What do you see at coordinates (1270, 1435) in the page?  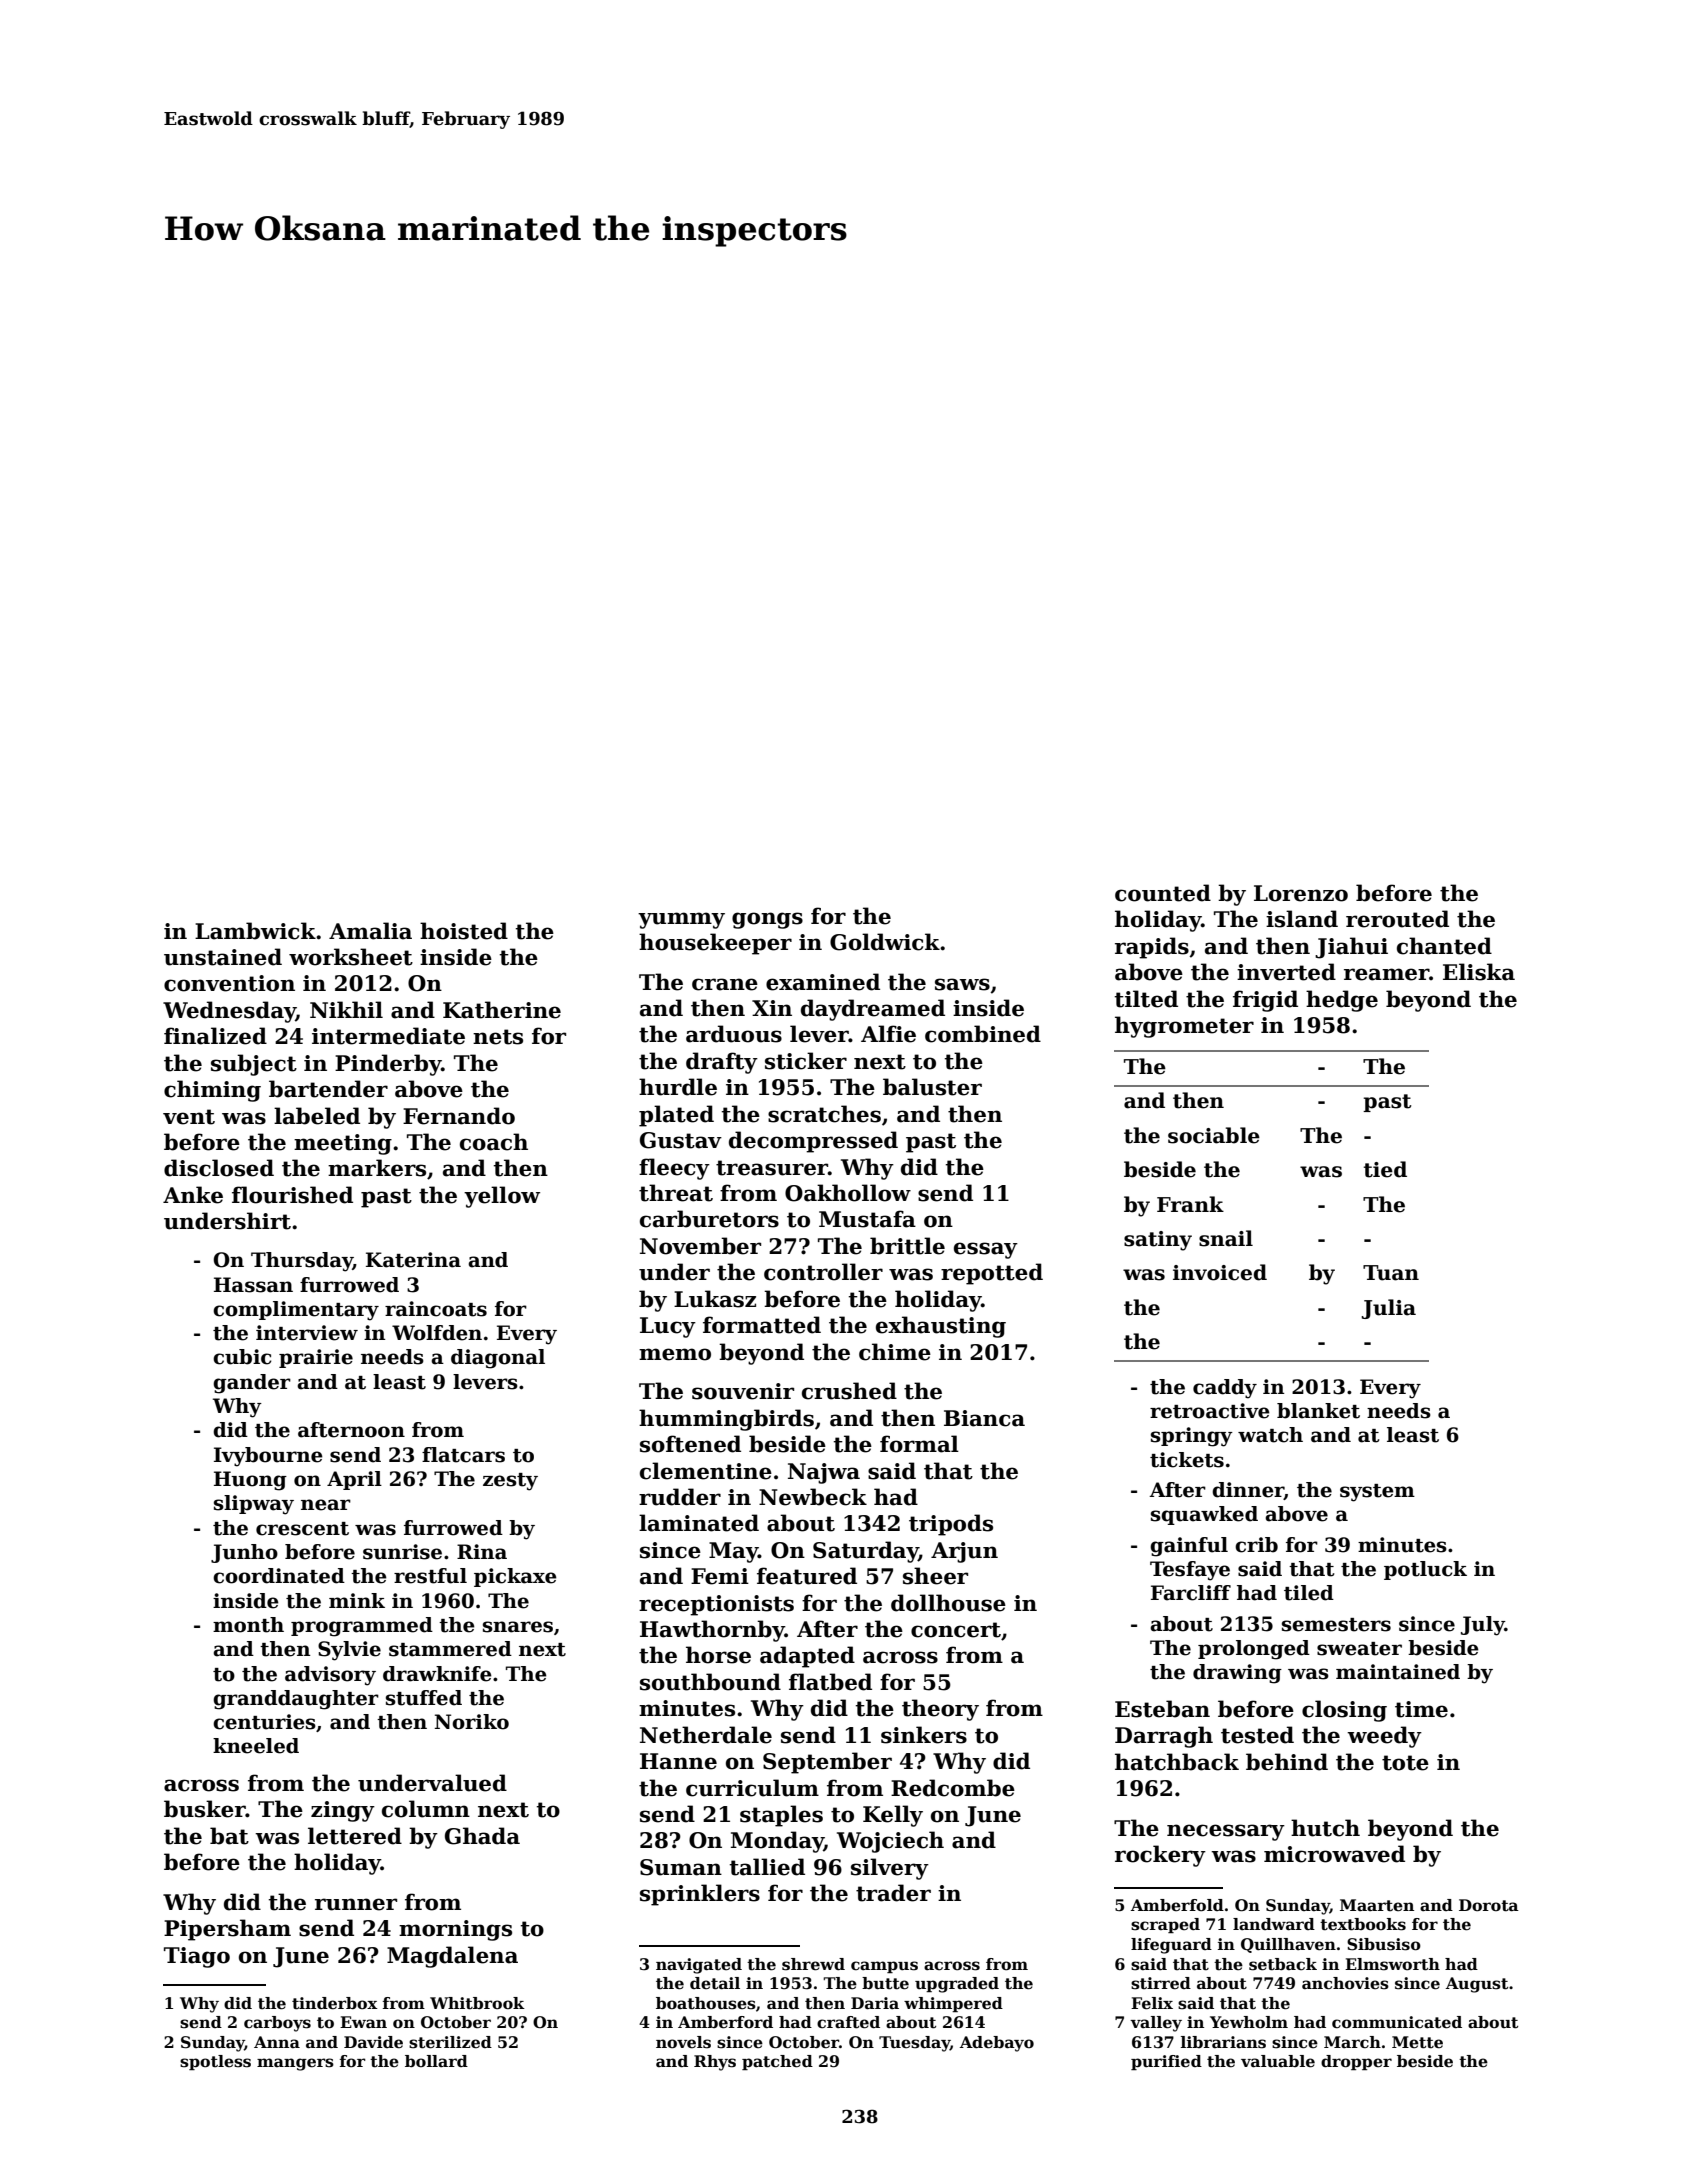 I see `watch` at bounding box center [1270, 1435].
